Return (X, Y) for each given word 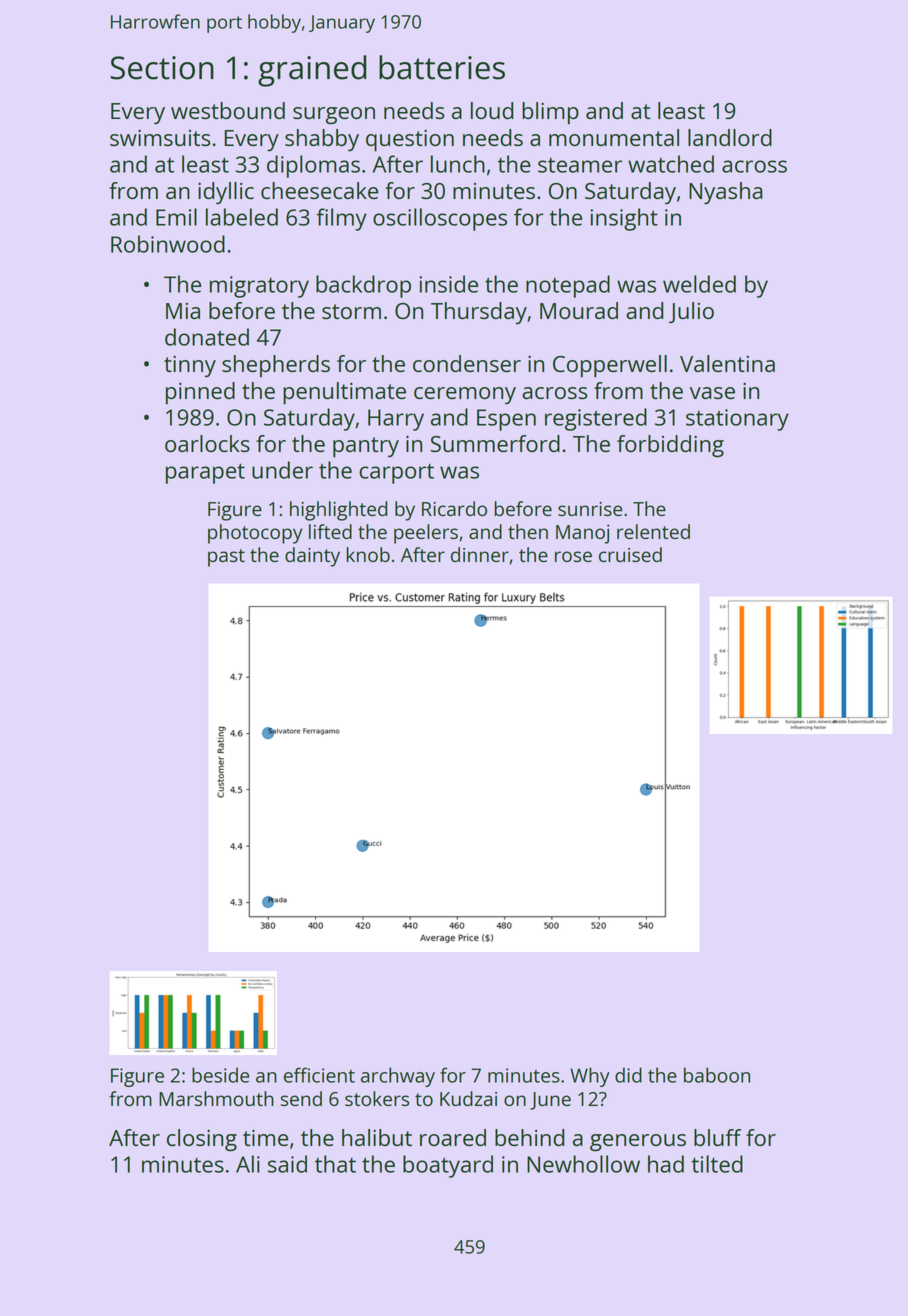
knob (368, 554)
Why (590, 1077)
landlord (730, 137)
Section (162, 68)
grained (312, 71)
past (226, 558)
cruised (630, 554)
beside (220, 1075)
